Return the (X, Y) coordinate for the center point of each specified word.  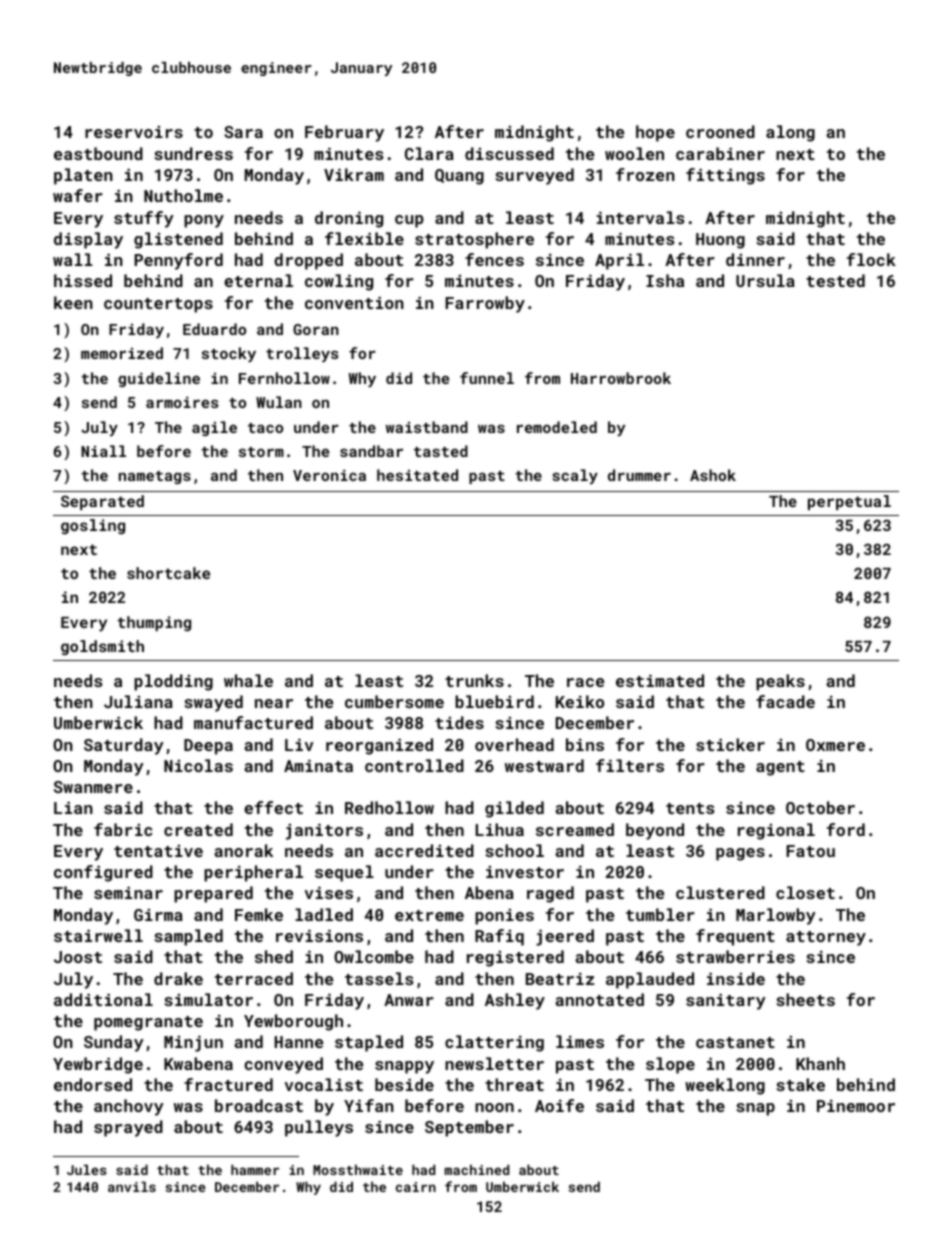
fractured (228, 1084)
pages (740, 854)
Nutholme (183, 195)
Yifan (369, 1105)
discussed (509, 153)
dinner (755, 259)
